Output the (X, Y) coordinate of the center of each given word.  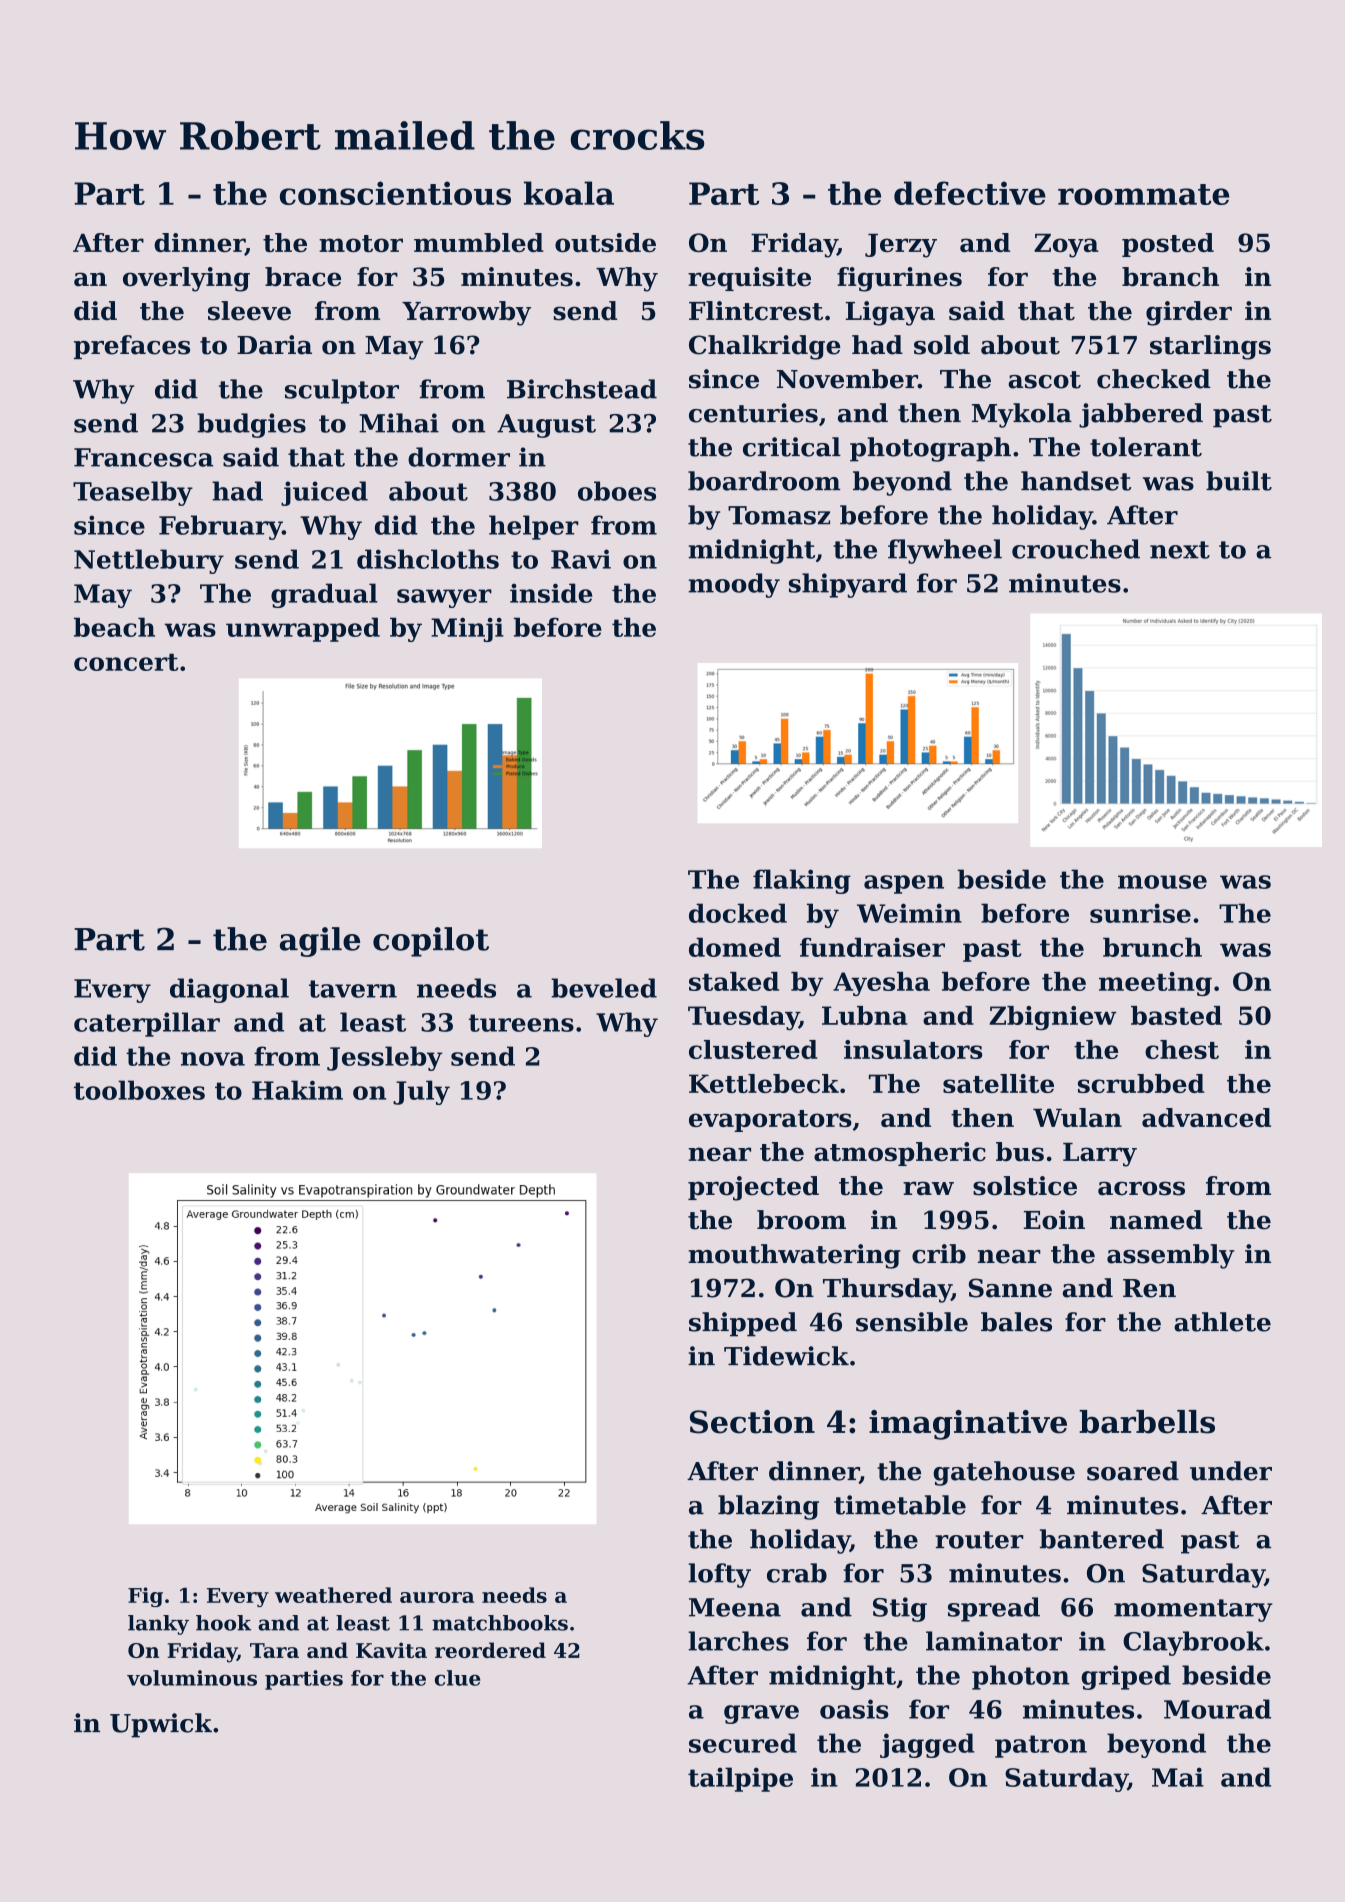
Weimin (909, 913)
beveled (604, 988)
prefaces (132, 347)
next (1180, 550)
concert (126, 662)
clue (457, 1678)
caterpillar (147, 1024)
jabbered (1141, 415)
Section (752, 1422)
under (1231, 1471)
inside (551, 593)
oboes (617, 491)
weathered (333, 1595)
